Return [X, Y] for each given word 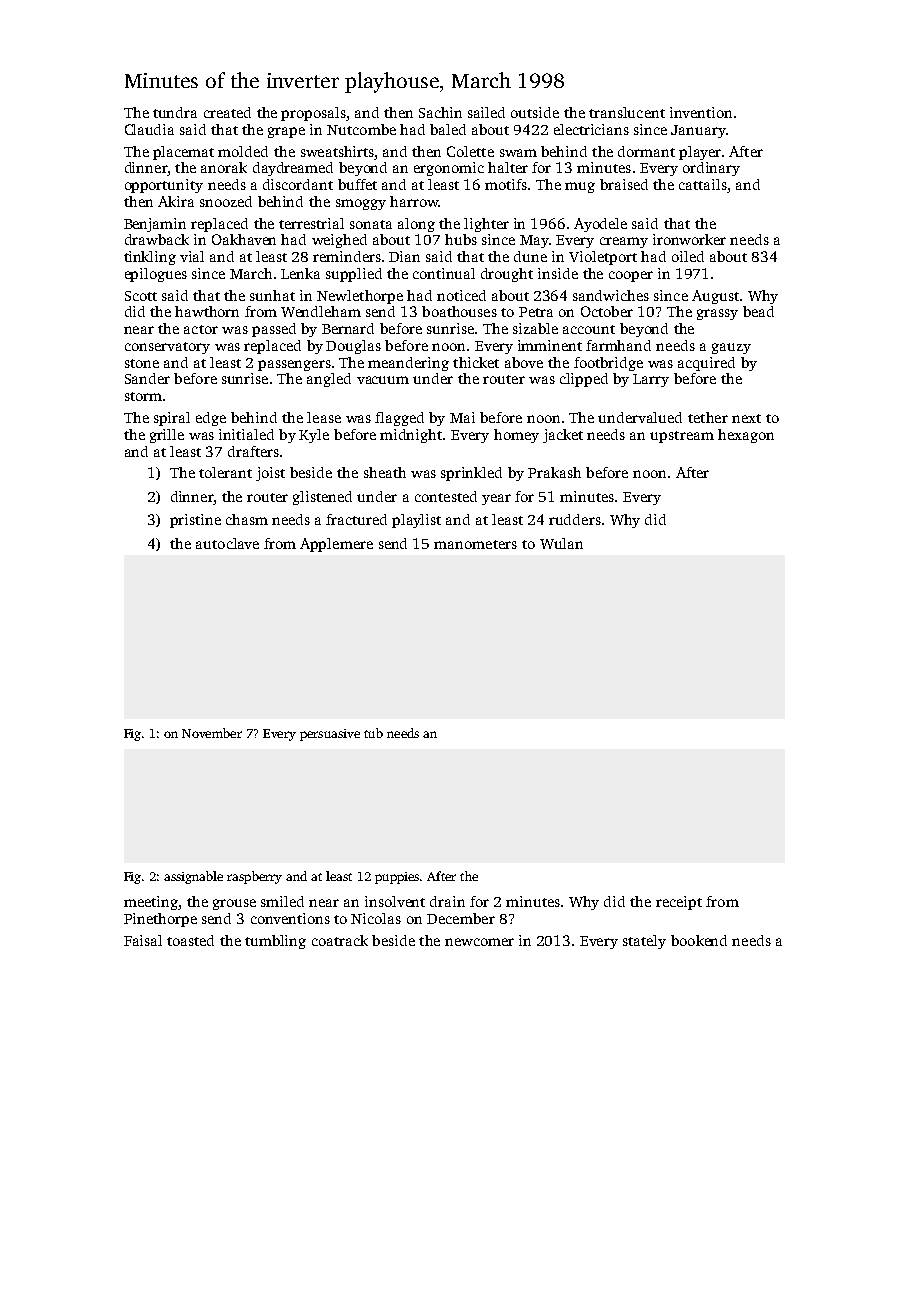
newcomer [479, 942]
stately [644, 942]
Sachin [440, 112]
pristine [195, 521]
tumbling [275, 942]
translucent [627, 112]
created [227, 112]
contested [446, 496]
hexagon [746, 436]
